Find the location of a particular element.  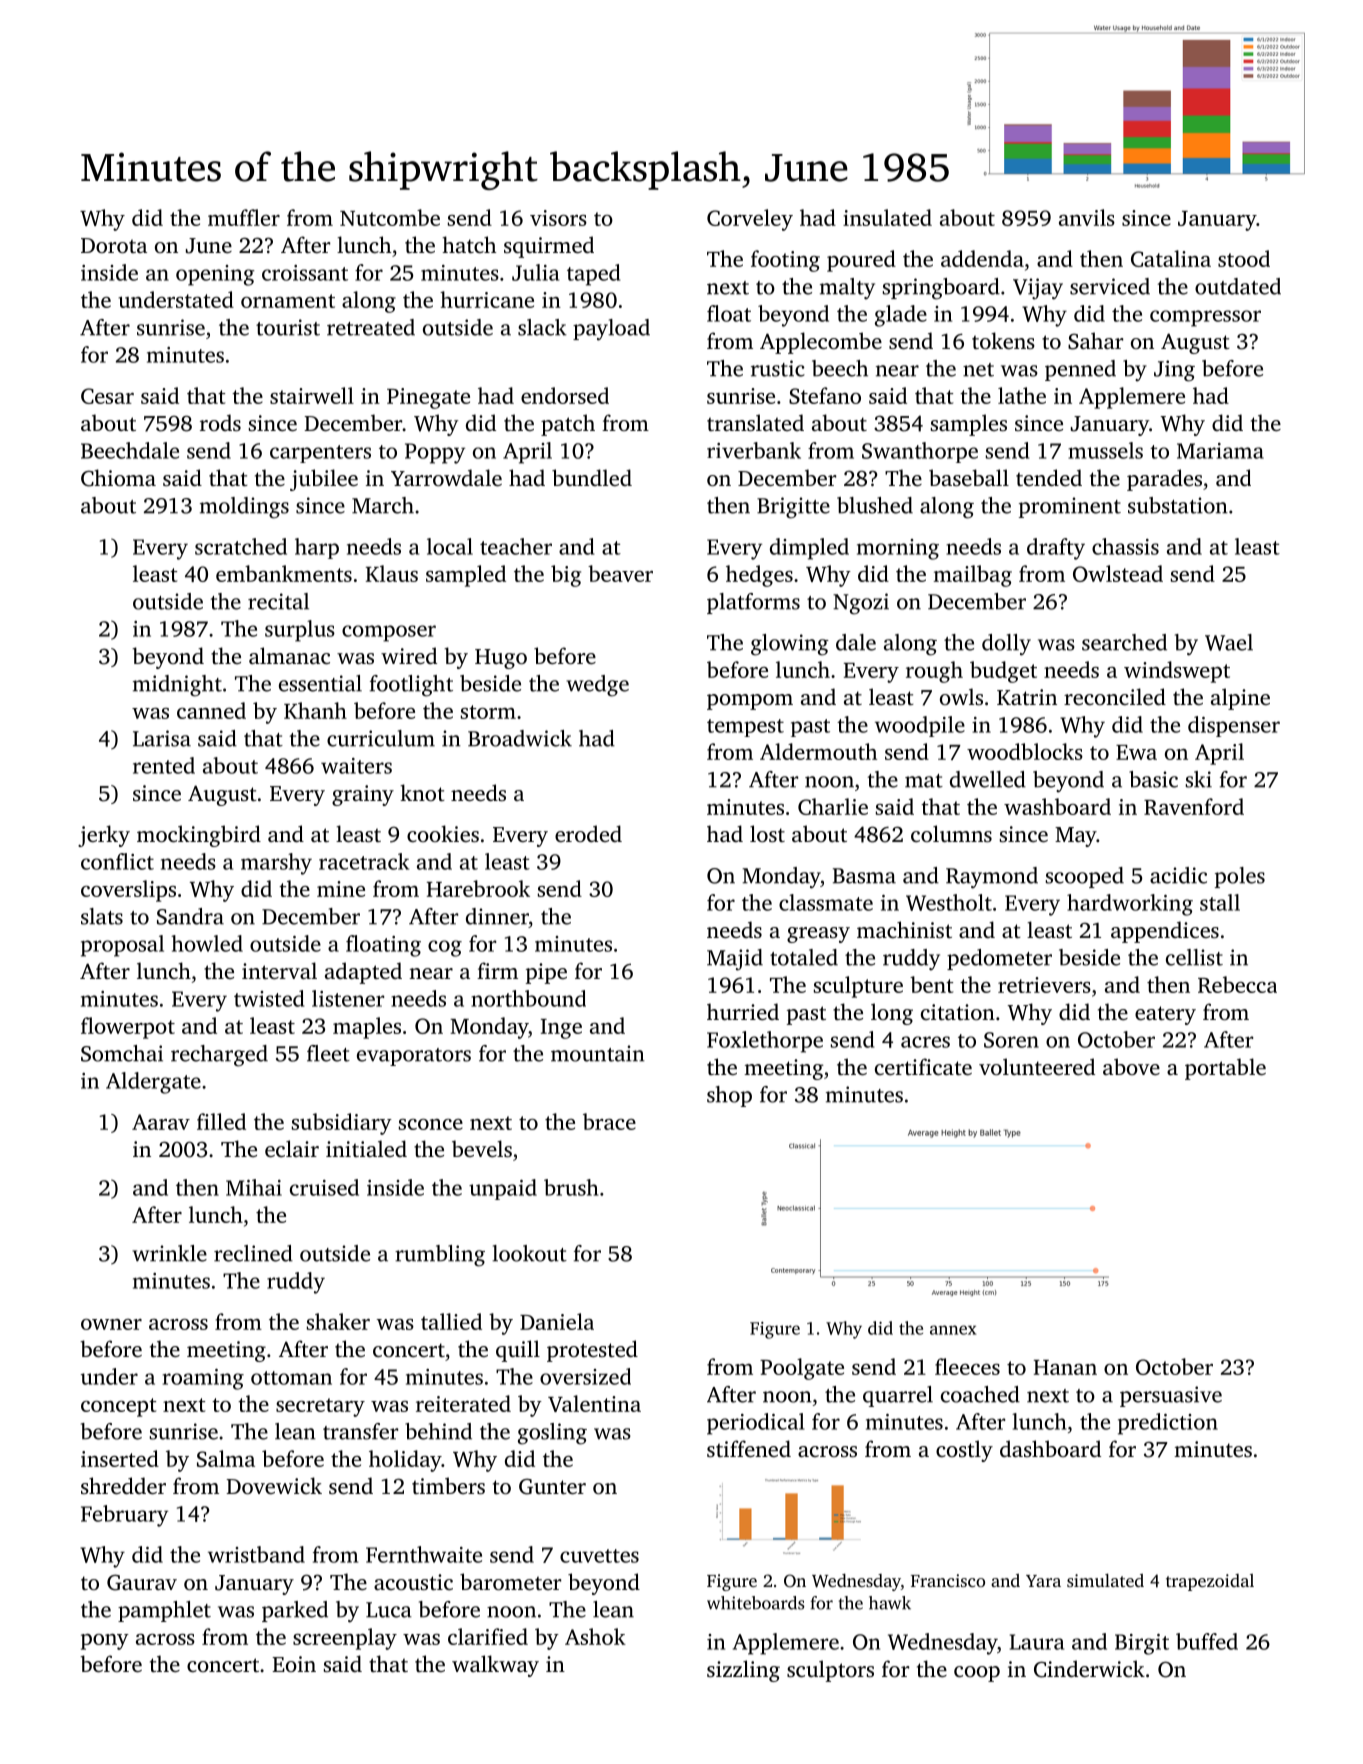

opening is located at coordinates (215, 275).
